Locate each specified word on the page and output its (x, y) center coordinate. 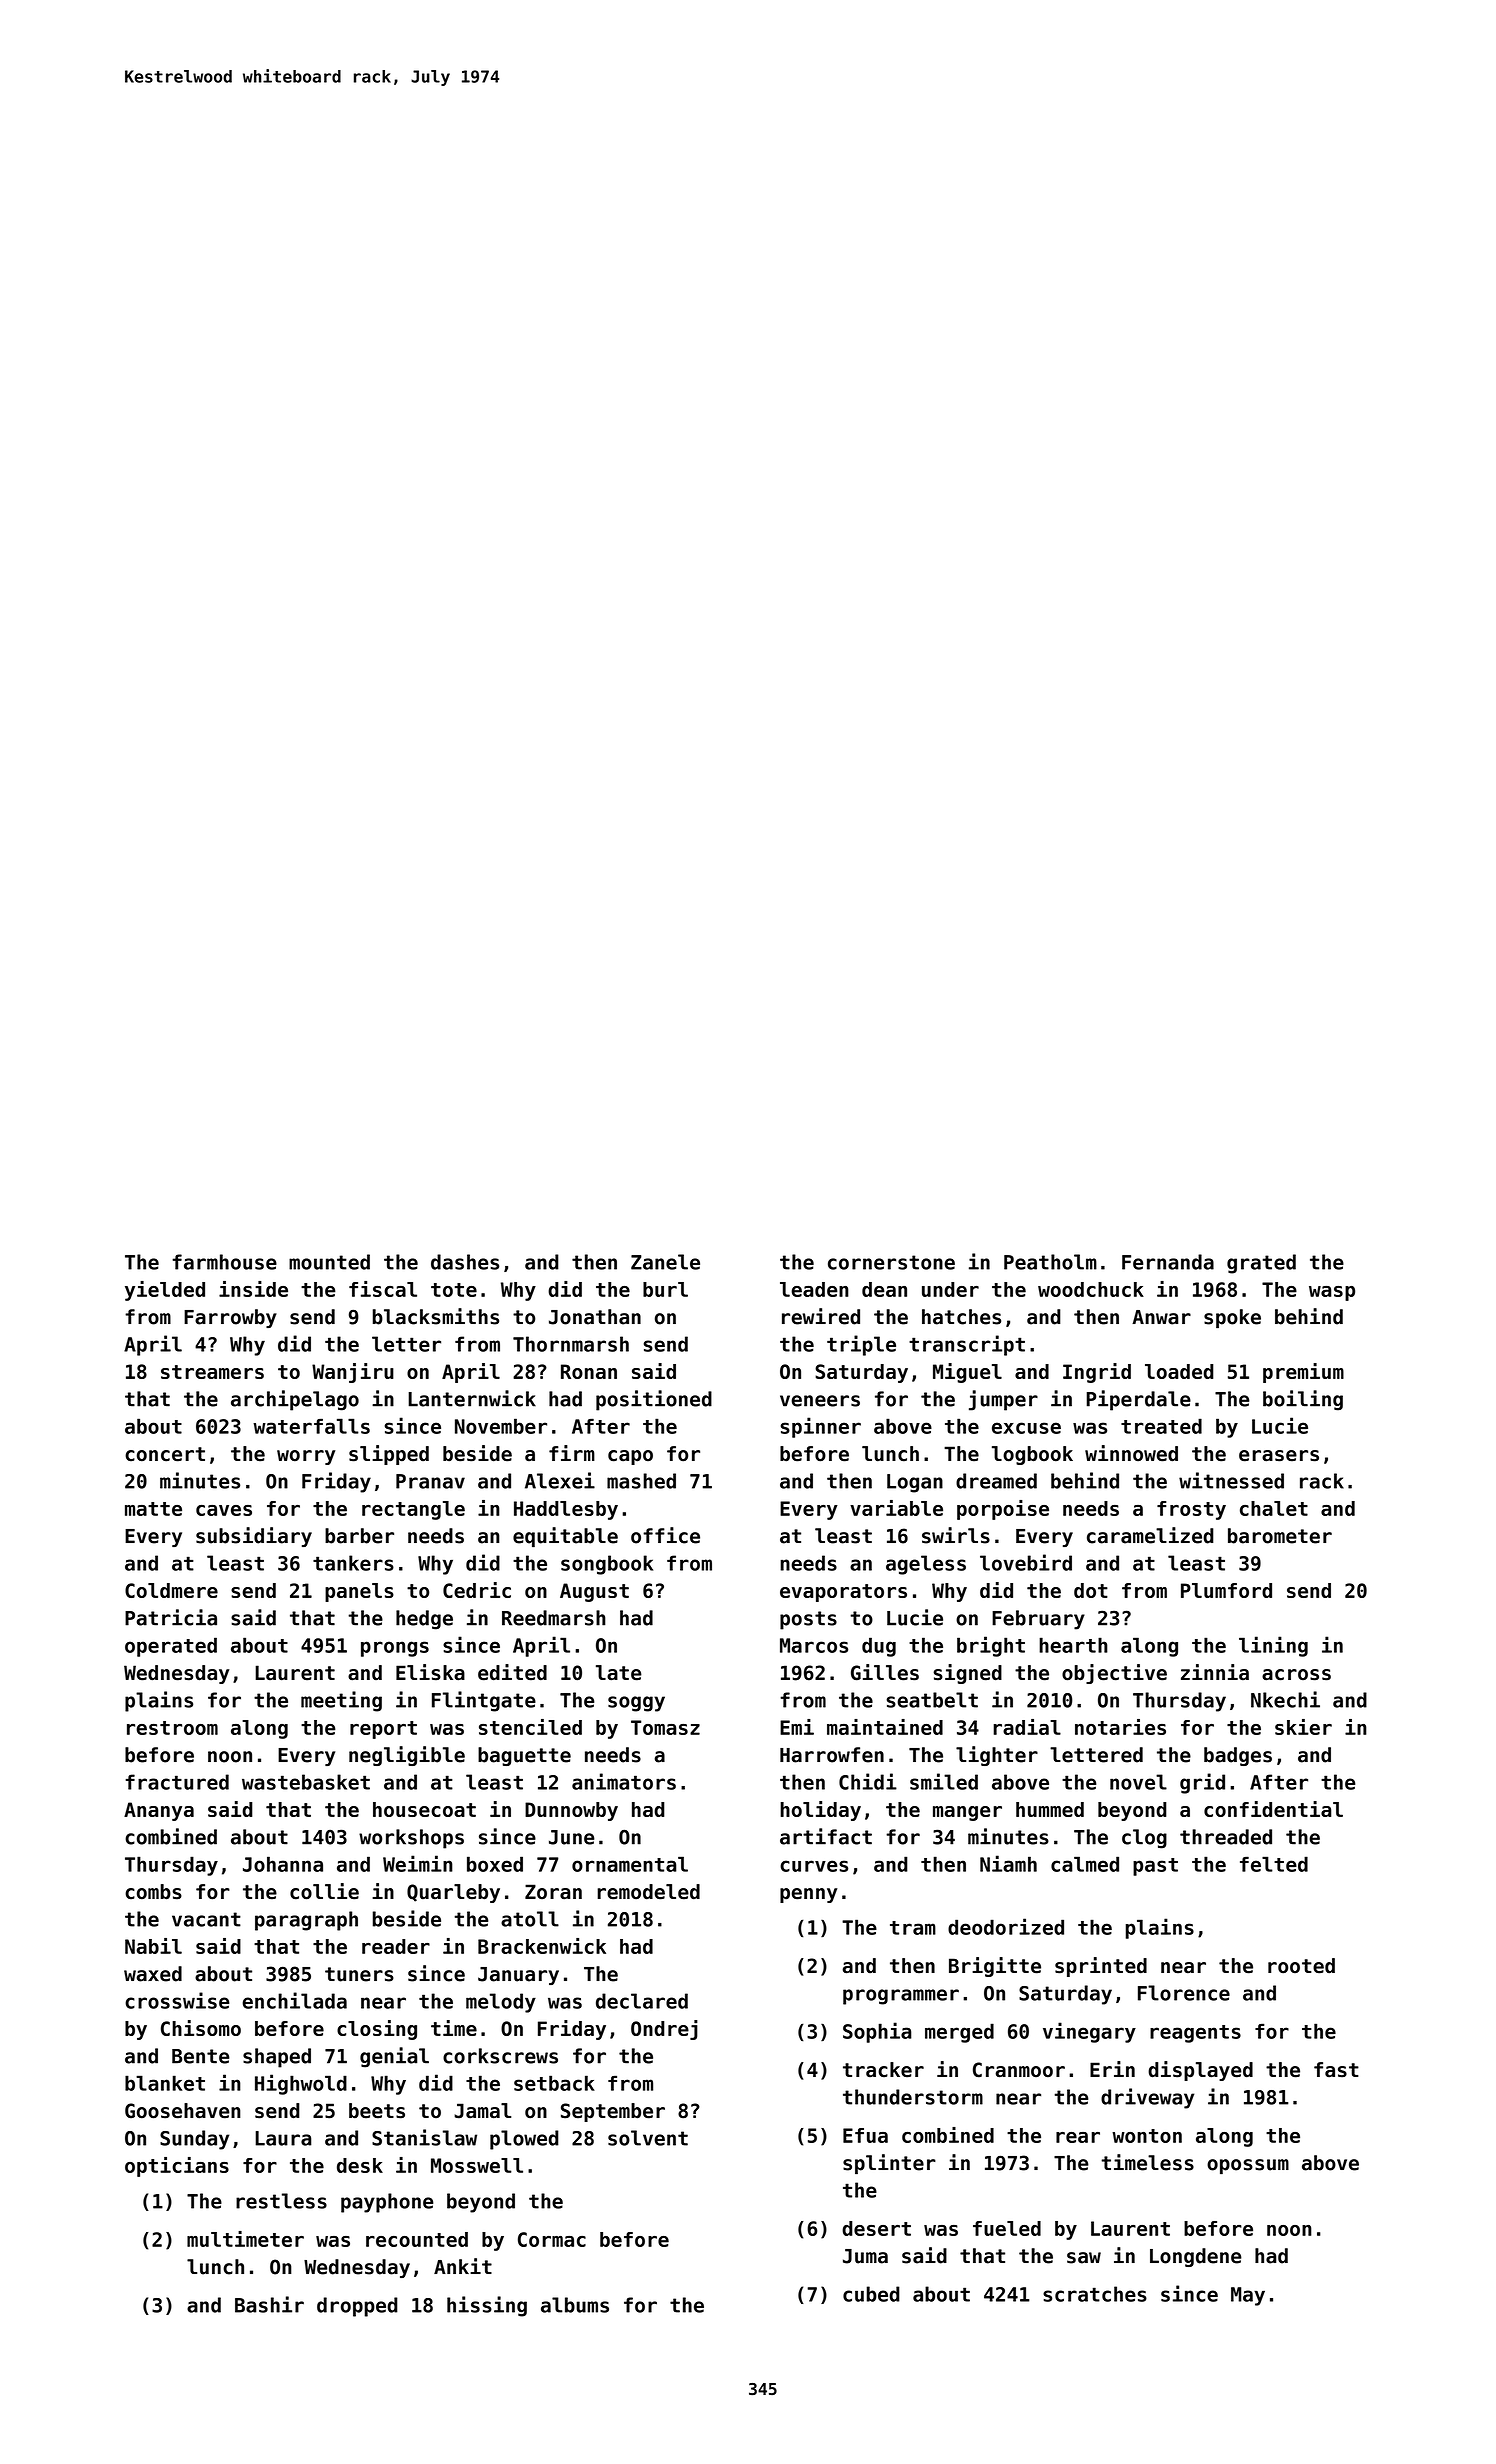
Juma (865, 2256)
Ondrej (664, 2030)
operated (171, 1647)
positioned (654, 1400)
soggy (636, 1704)
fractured (177, 1782)
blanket (165, 2083)
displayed (1200, 2071)
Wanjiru (353, 1373)
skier (1303, 1727)
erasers (1279, 1456)
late (619, 1673)
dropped (357, 2307)
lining (1273, 1646)
